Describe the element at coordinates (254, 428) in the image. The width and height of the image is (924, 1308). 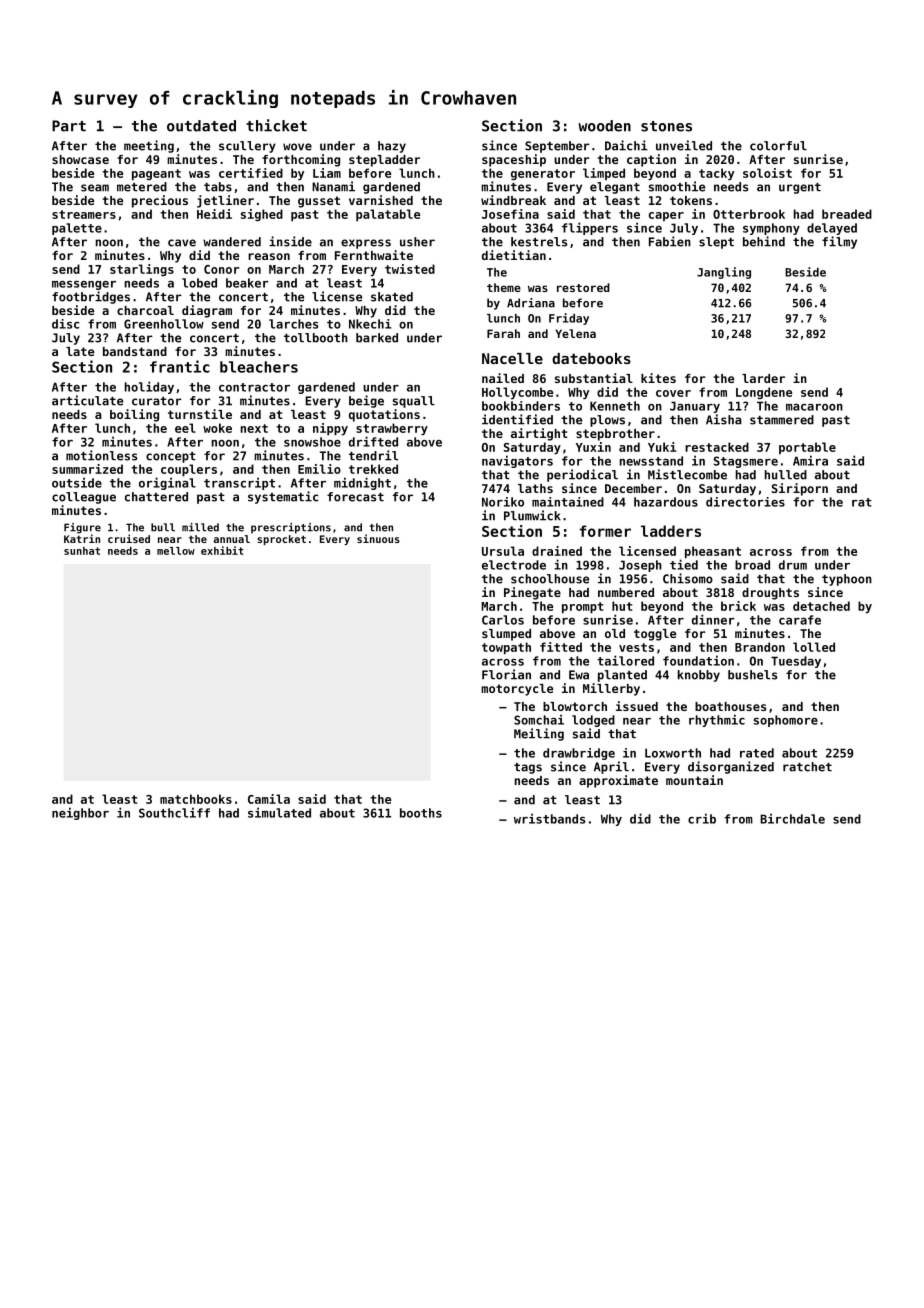
I see `next` at that location.
